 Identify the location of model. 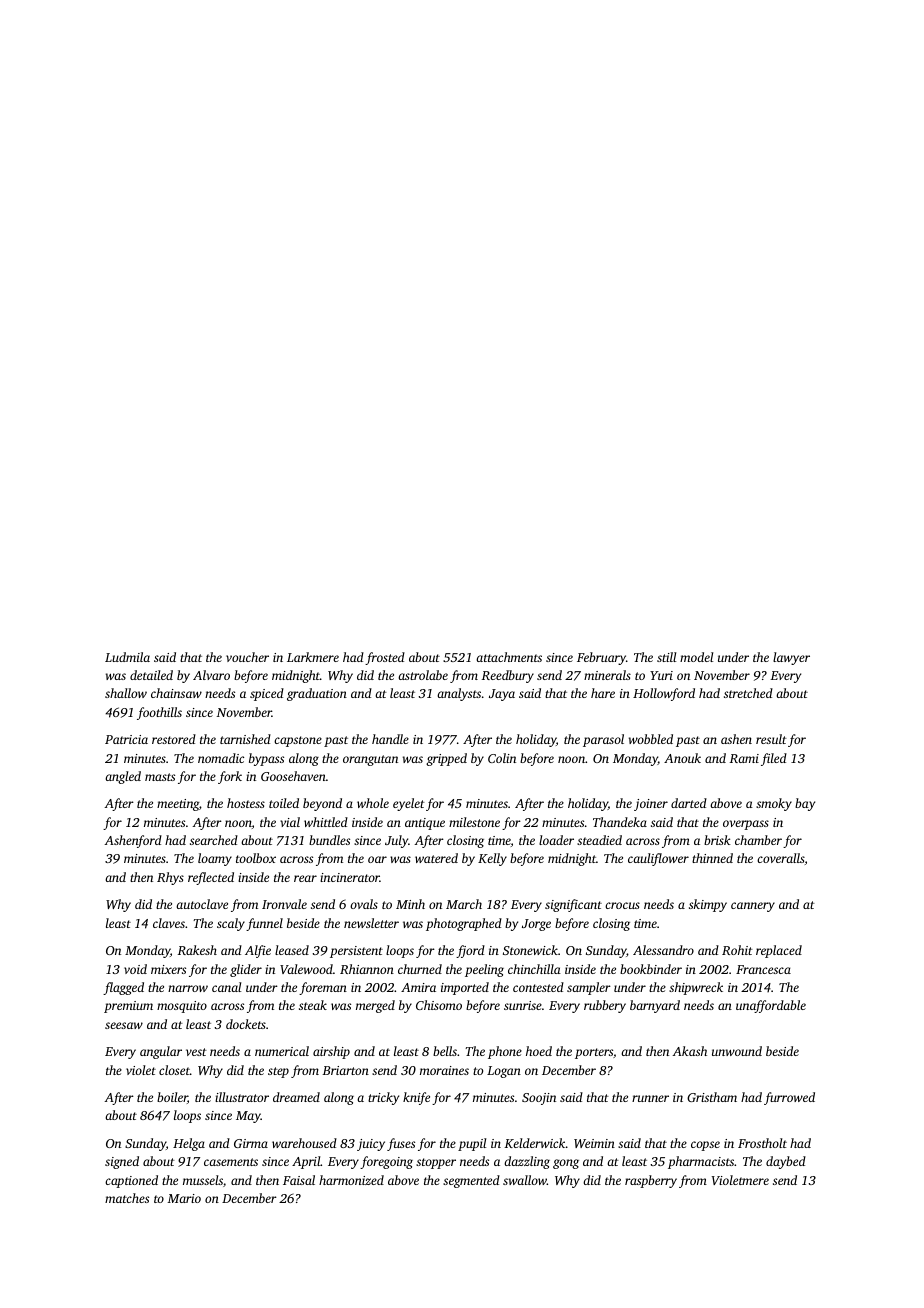
(696, 657).
